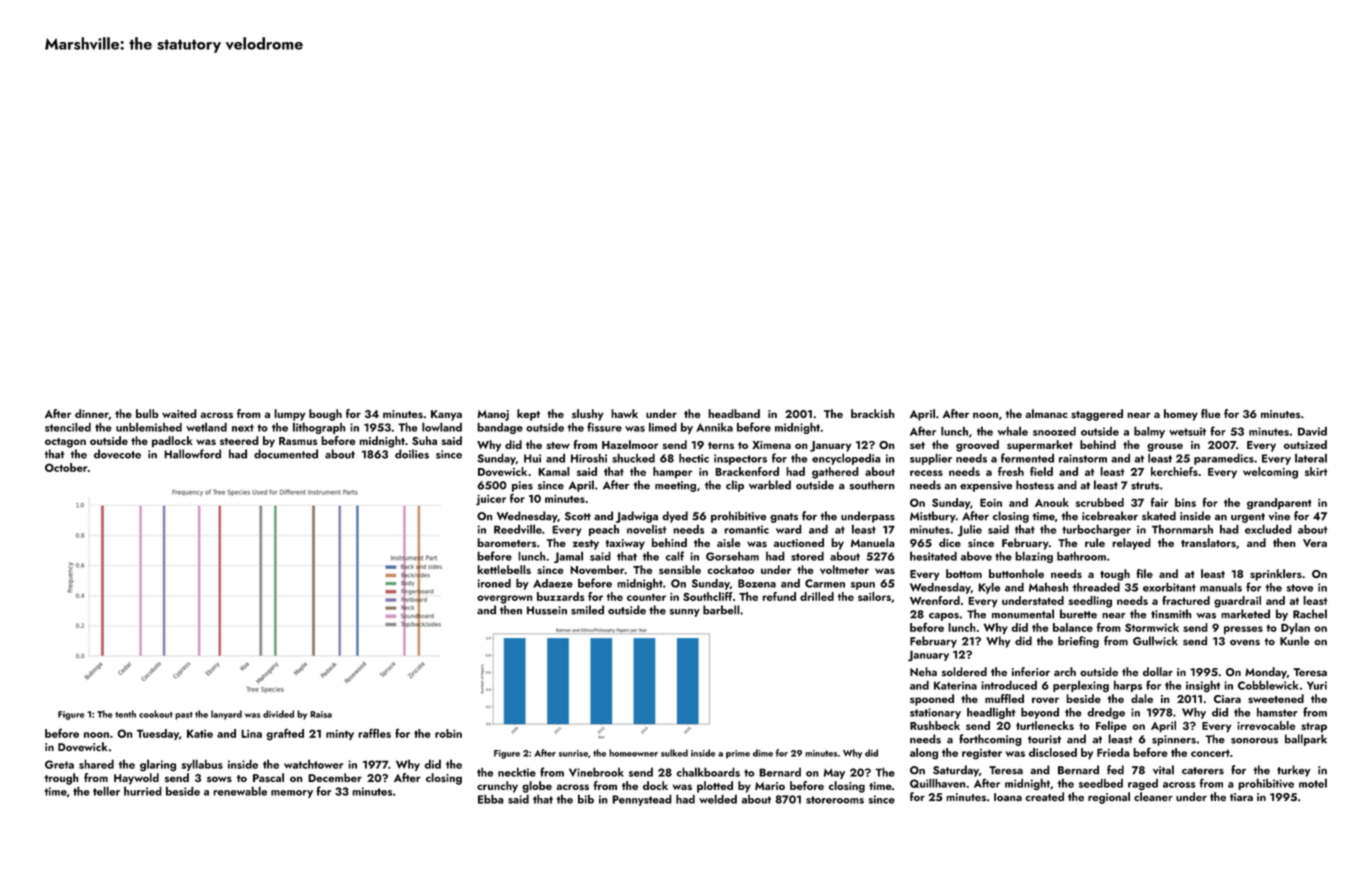 Image resolution: width=1372 pixels, height=887 pixels. I want to click on glaring, so click(158, 765).
